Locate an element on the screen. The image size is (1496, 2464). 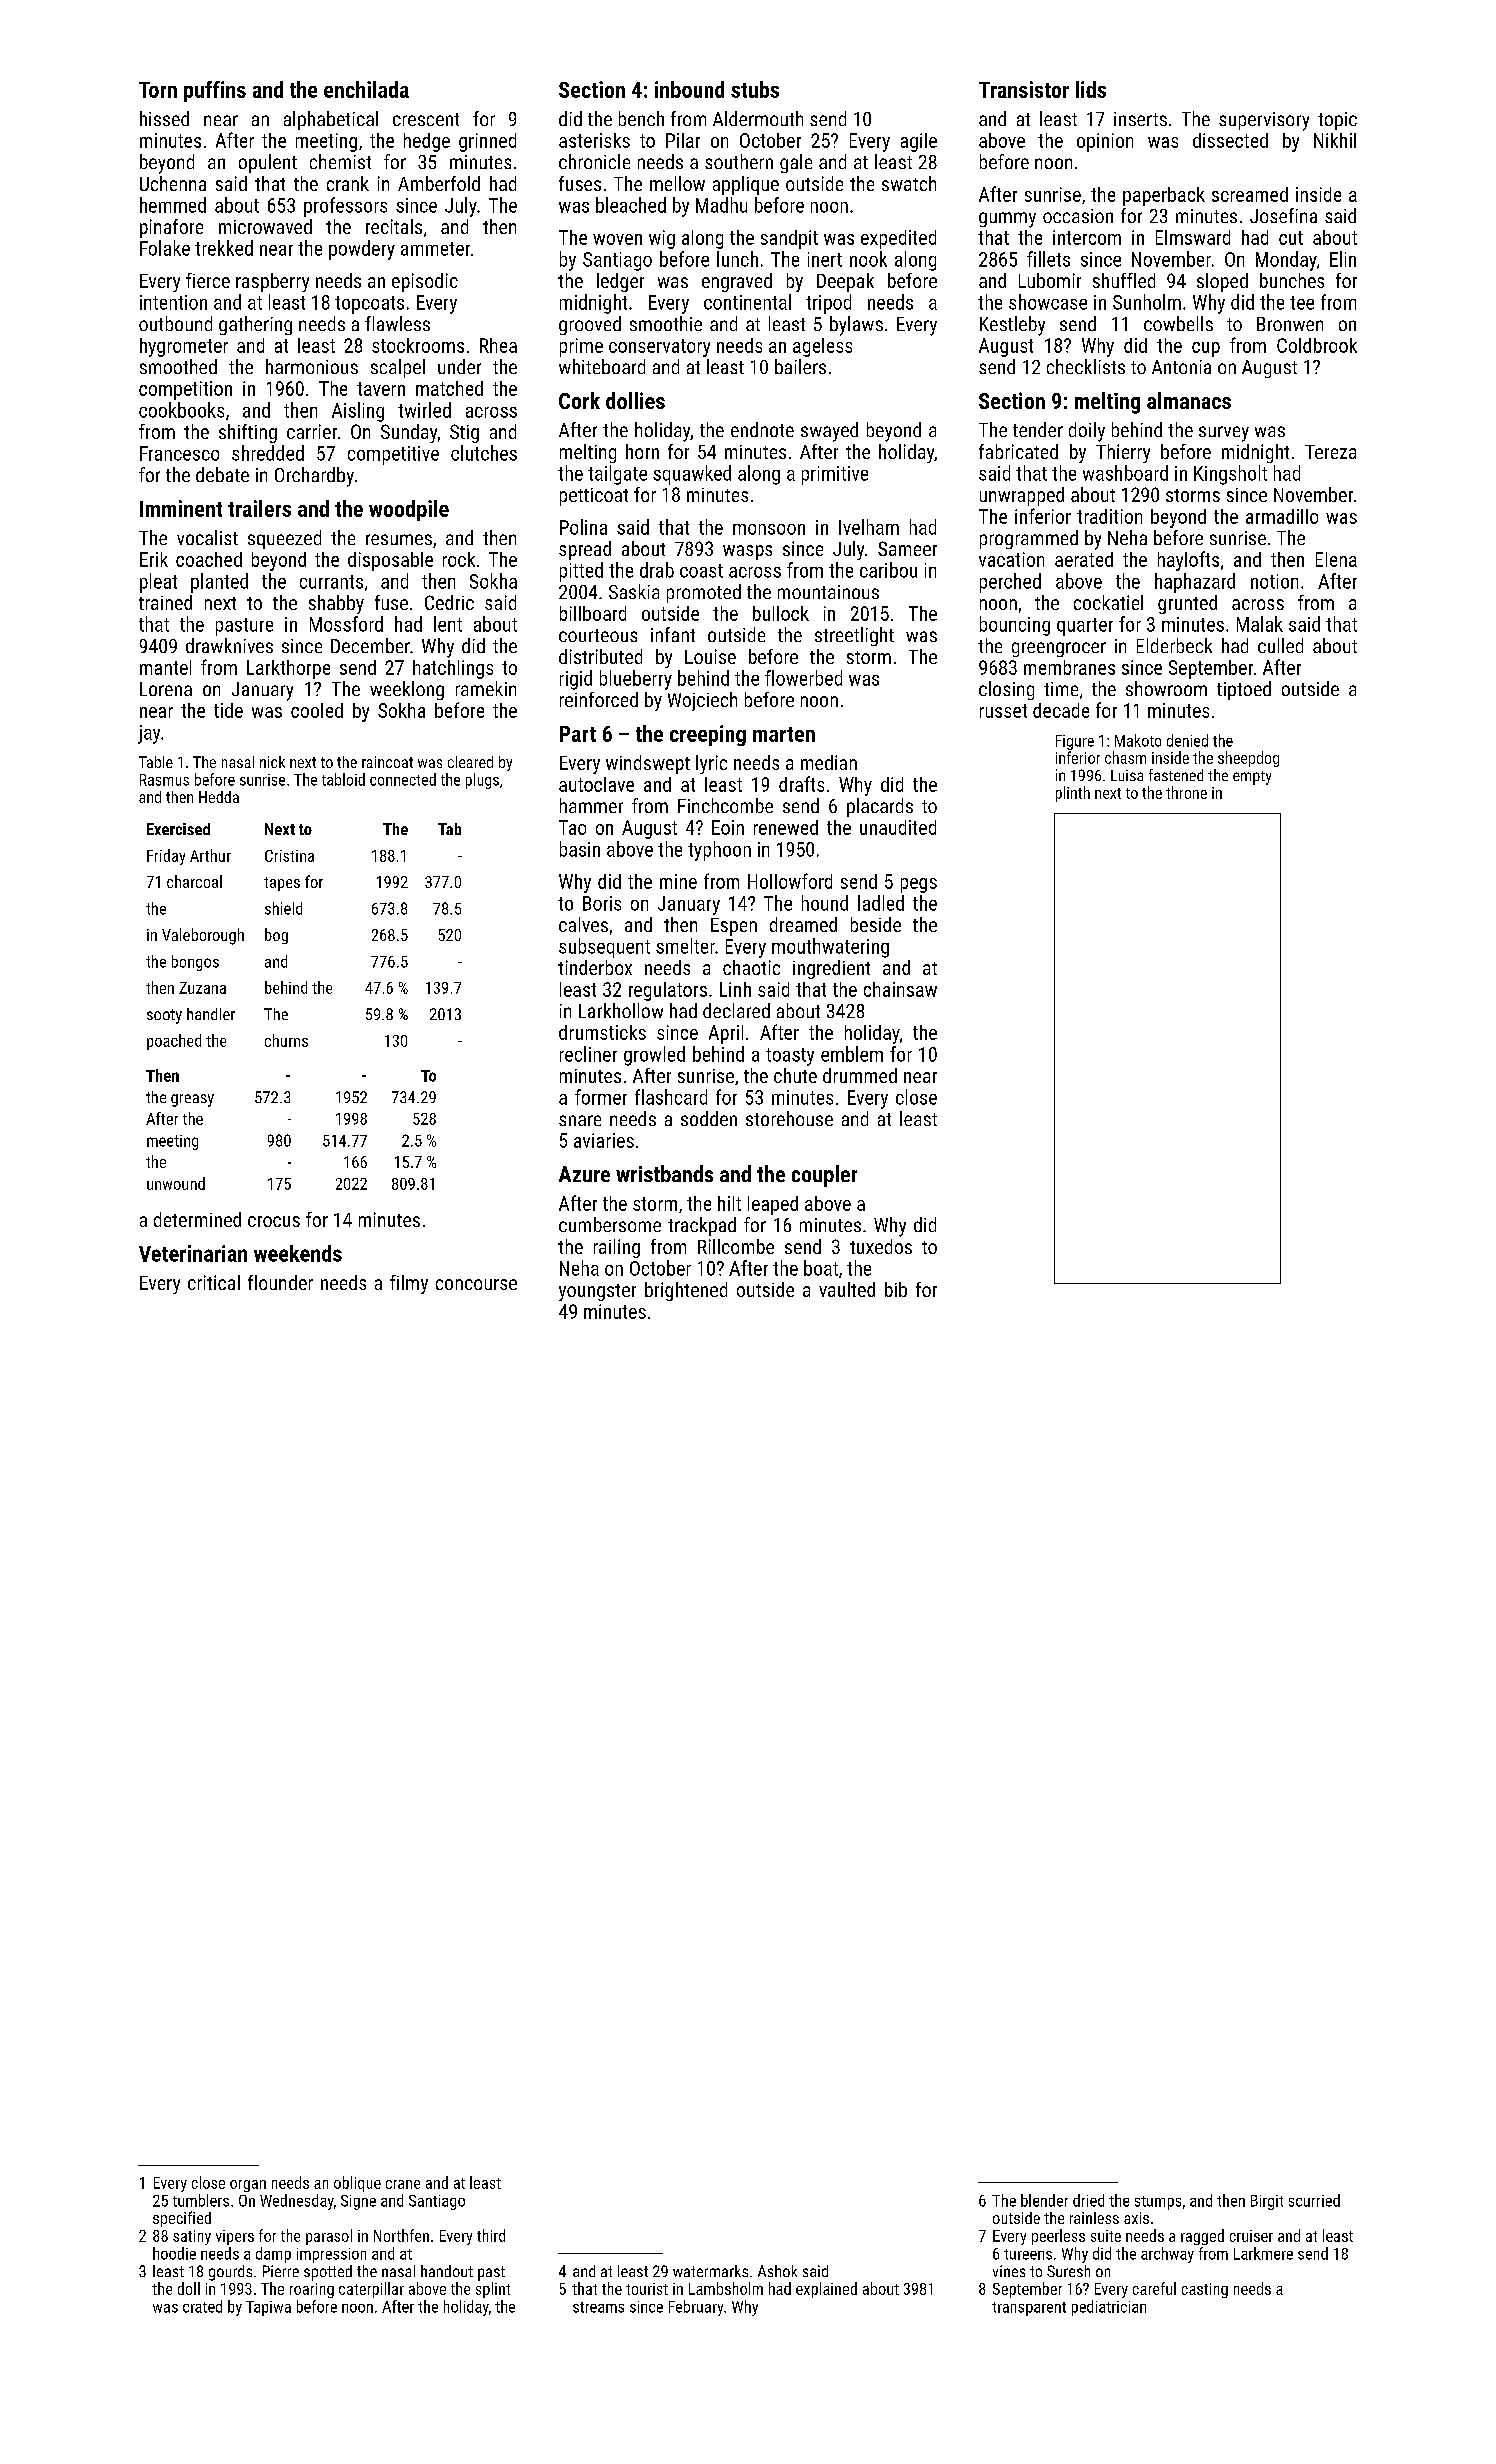
bylaws is located at coordinates (856, 326).
